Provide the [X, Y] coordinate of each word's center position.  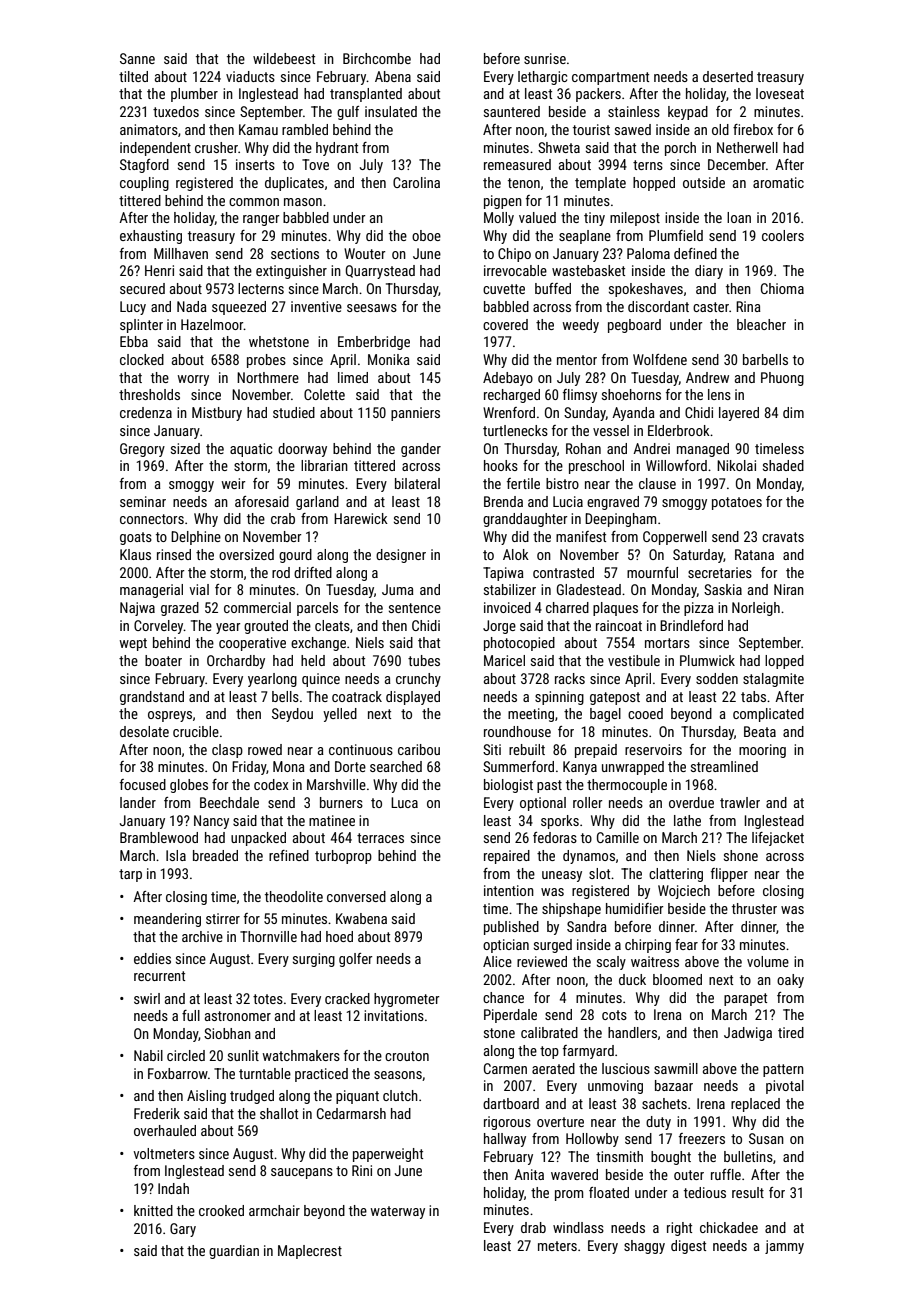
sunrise [545, 58]
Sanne [137, 58]
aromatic [778, 182]
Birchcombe [377, 58]
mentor [577, 360]
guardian [234, 1252]
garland [317, 503]
